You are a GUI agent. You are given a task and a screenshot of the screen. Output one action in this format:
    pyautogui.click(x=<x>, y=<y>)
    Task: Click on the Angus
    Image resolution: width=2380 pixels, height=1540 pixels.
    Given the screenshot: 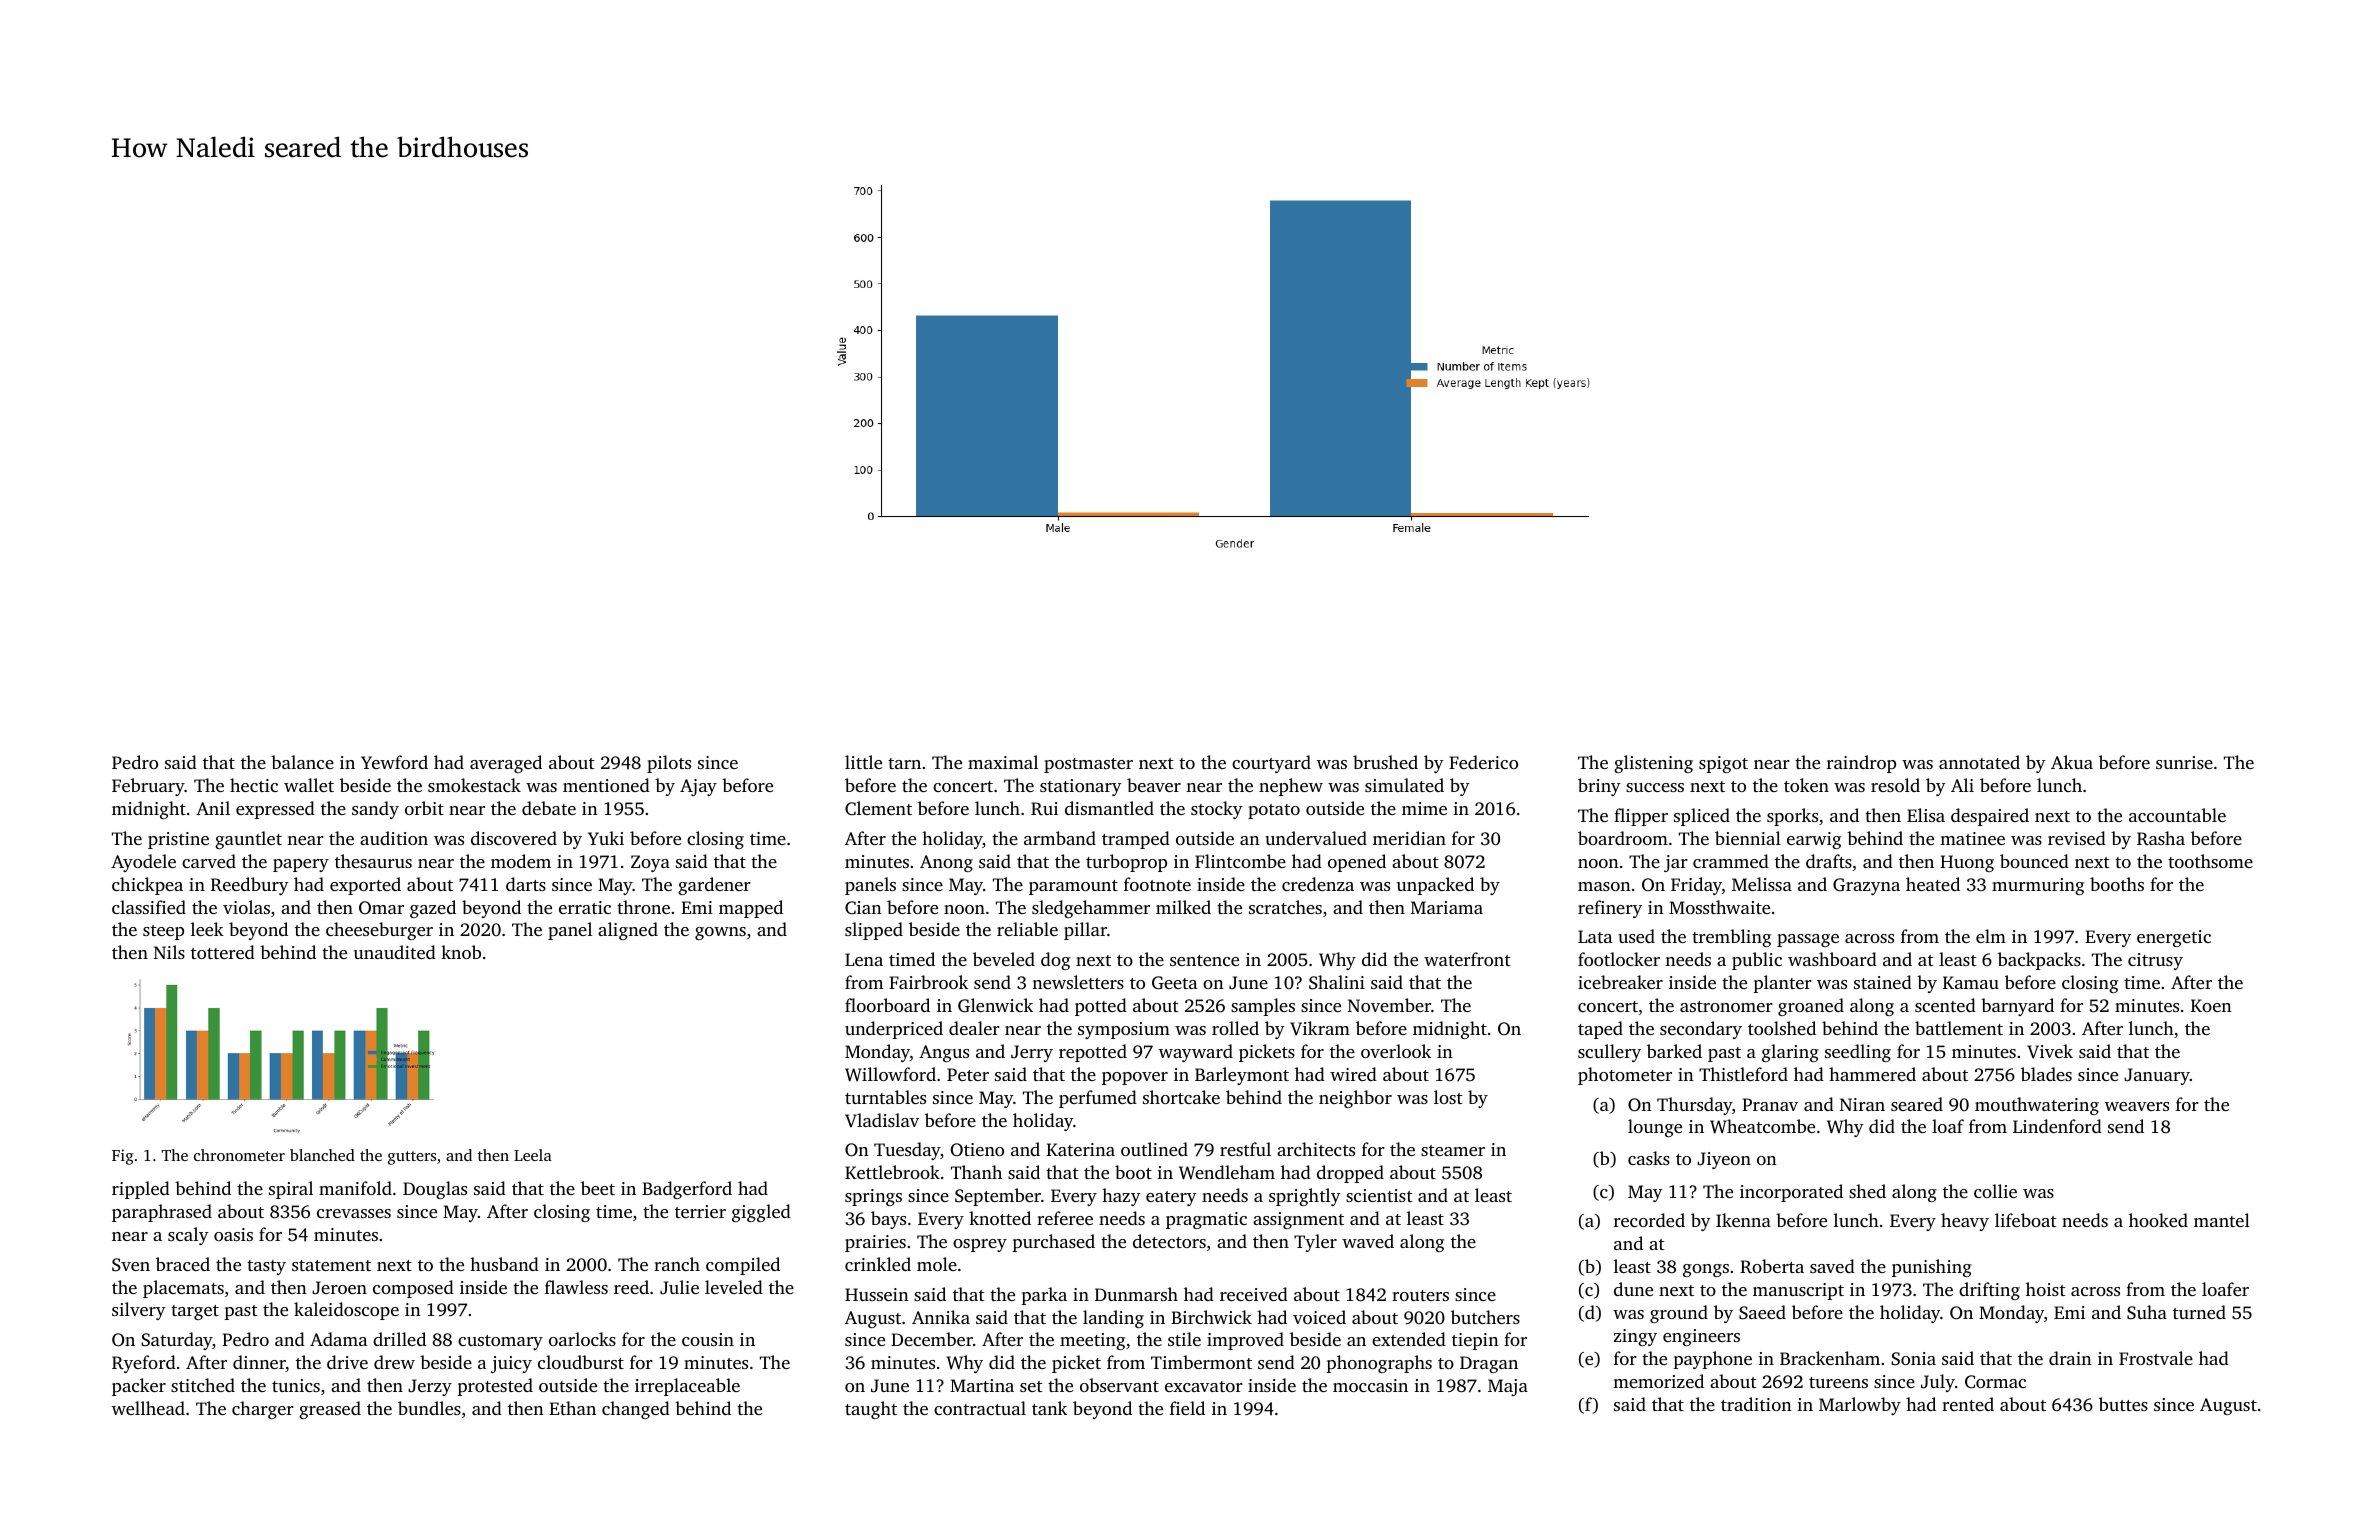 What is the action you would take?
    pyautogui.click(x=944, y=1053)
